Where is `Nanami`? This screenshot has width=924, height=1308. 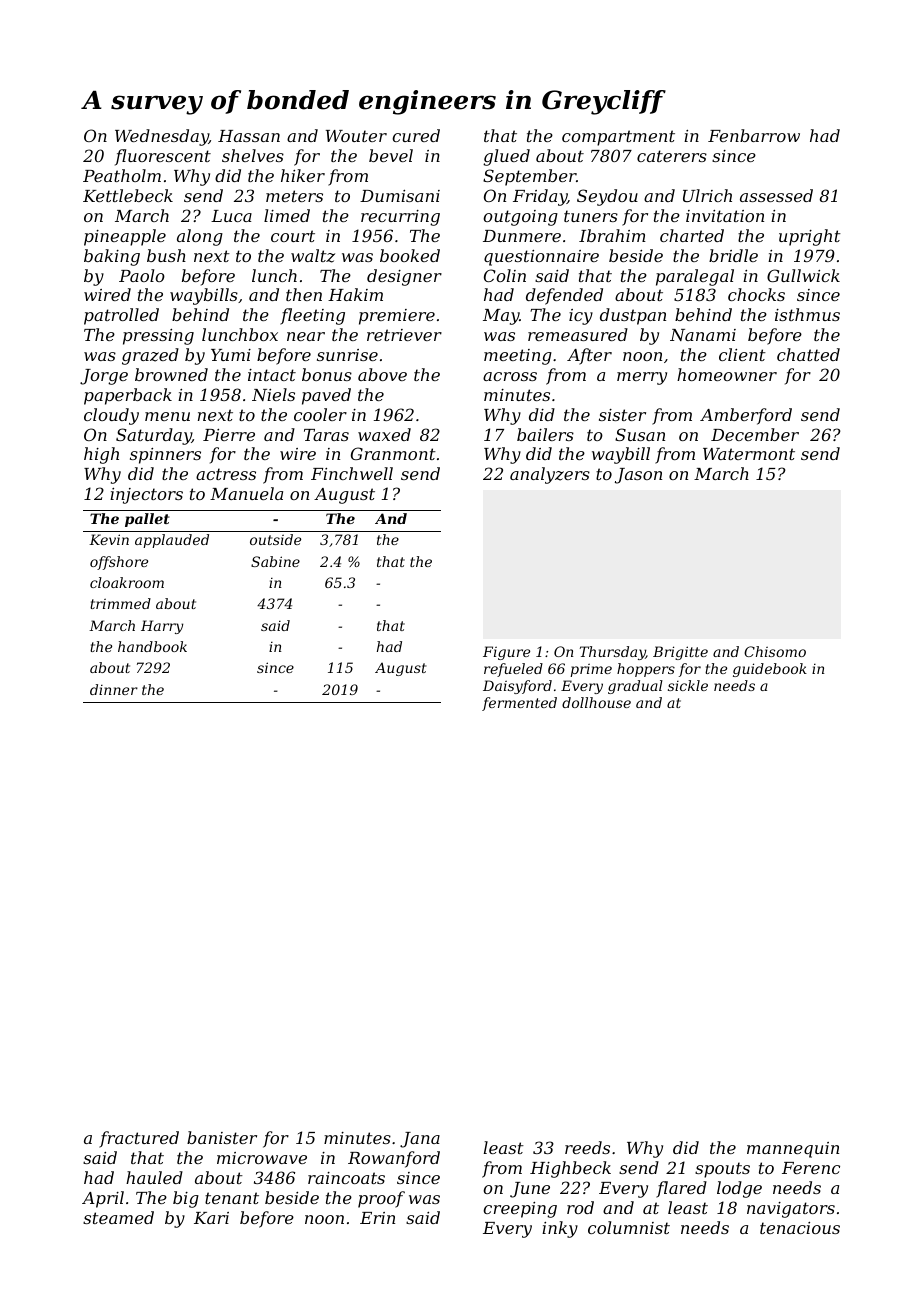
Nanami is located at coordinates (703, 335).
